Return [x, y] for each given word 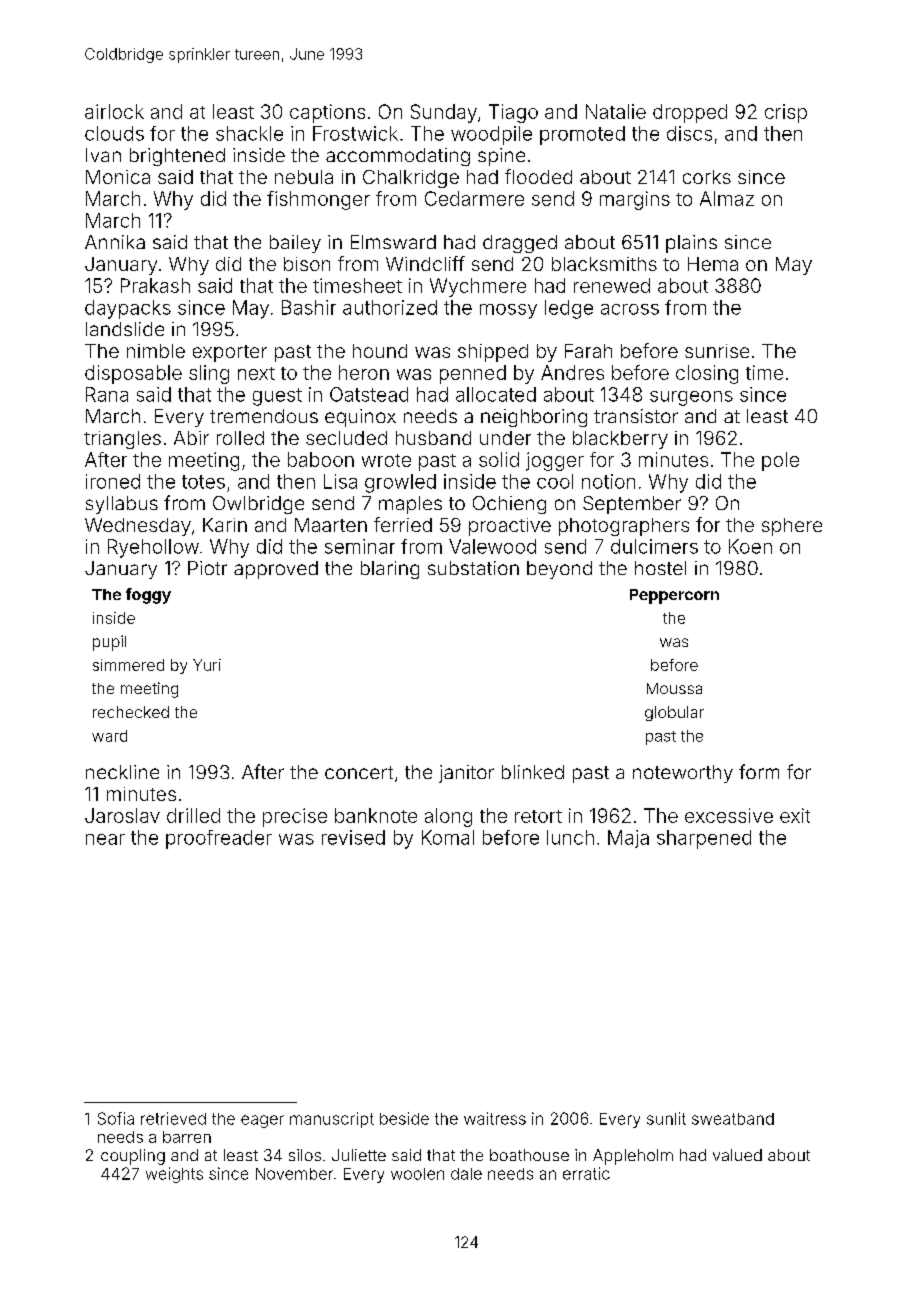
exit [795, 815]
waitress [495, 1118]
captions [327, 113]
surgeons [691, 398]
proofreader [219, 839]
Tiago [513, 113]
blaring [390, 570]
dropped [690, 113]
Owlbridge [258, 505]
